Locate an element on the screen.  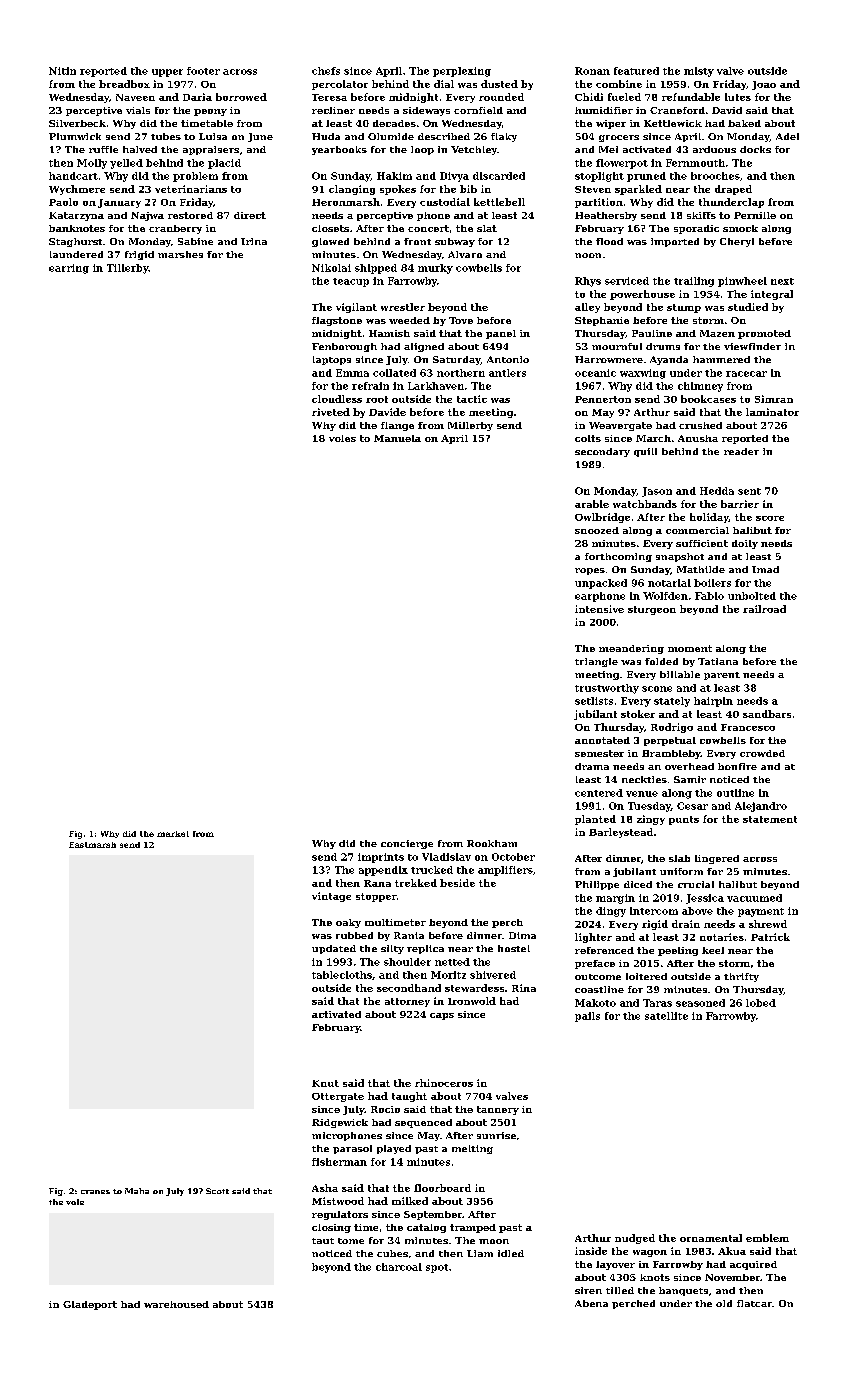
riveted is located at coordinates (331, 412).
